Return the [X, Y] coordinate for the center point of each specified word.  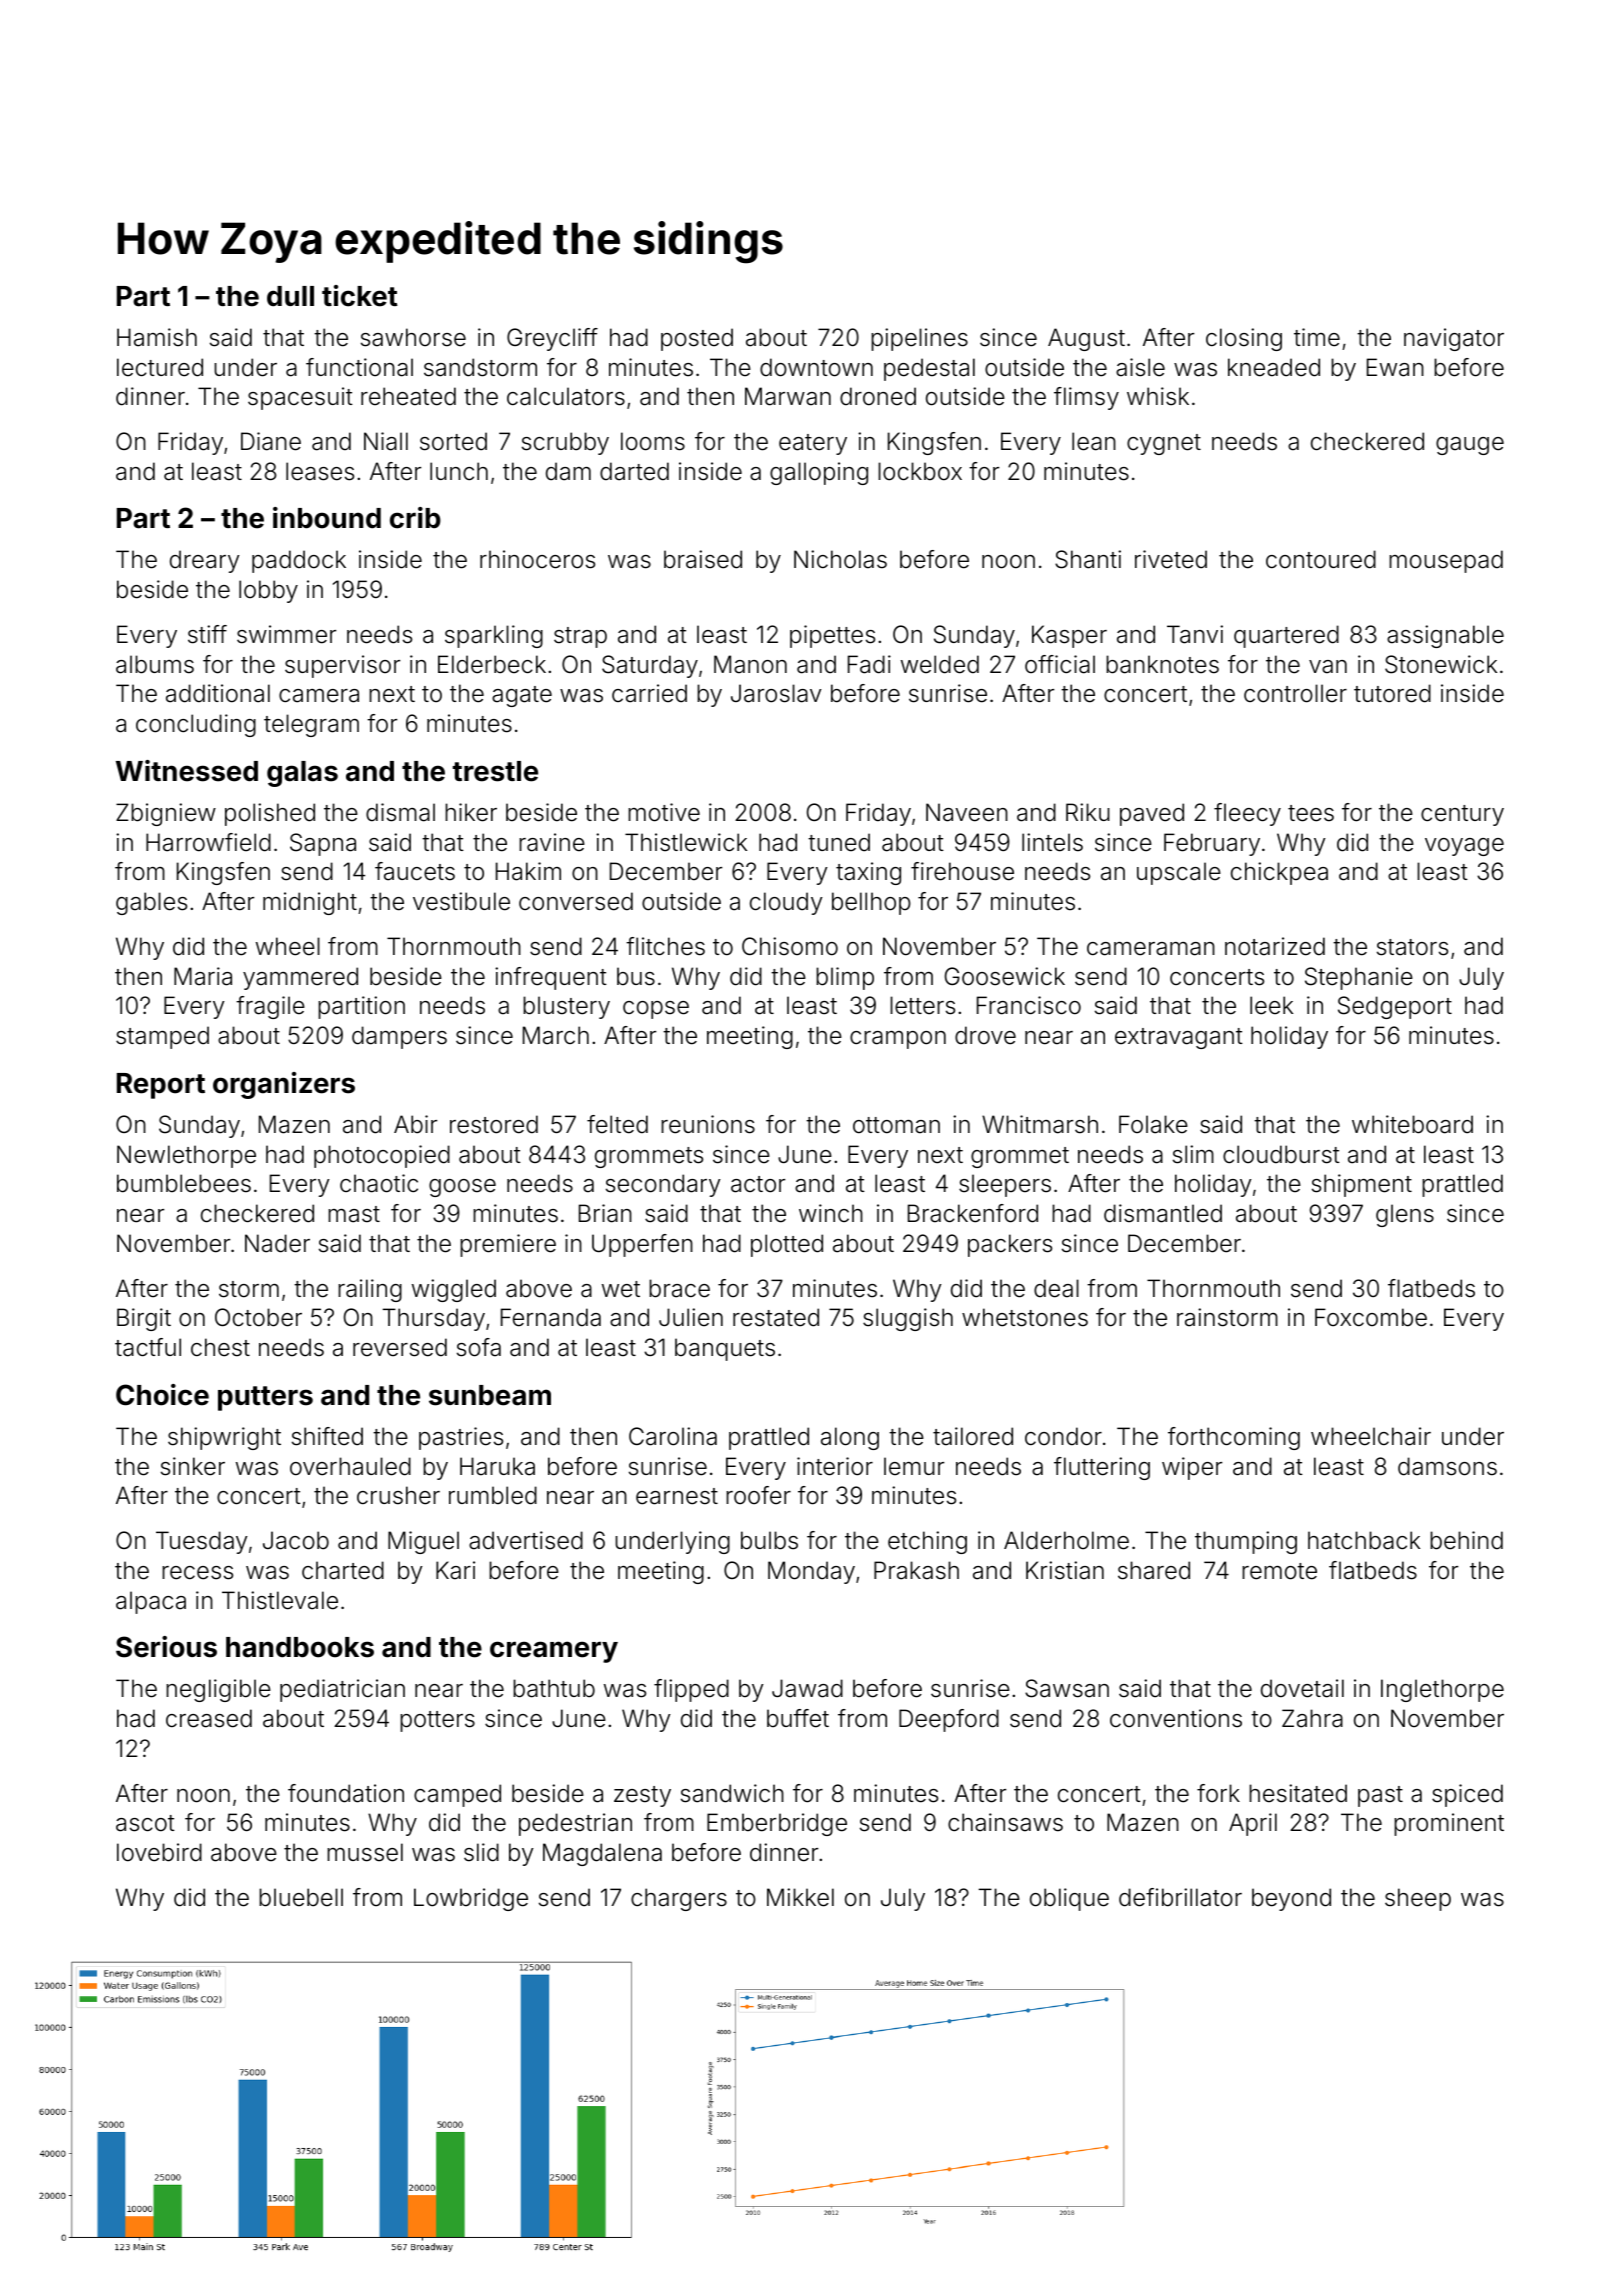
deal [1056, 1288]
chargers [679, 1899]
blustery [566, 1007]
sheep [1418, 1899]
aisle [1140, 367]
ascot [145, 1823]
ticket [360, 296]
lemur [914, 1466]
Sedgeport [1395, 1007]
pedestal [929, 369]
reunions [708, 1124]
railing [370, 1290]
